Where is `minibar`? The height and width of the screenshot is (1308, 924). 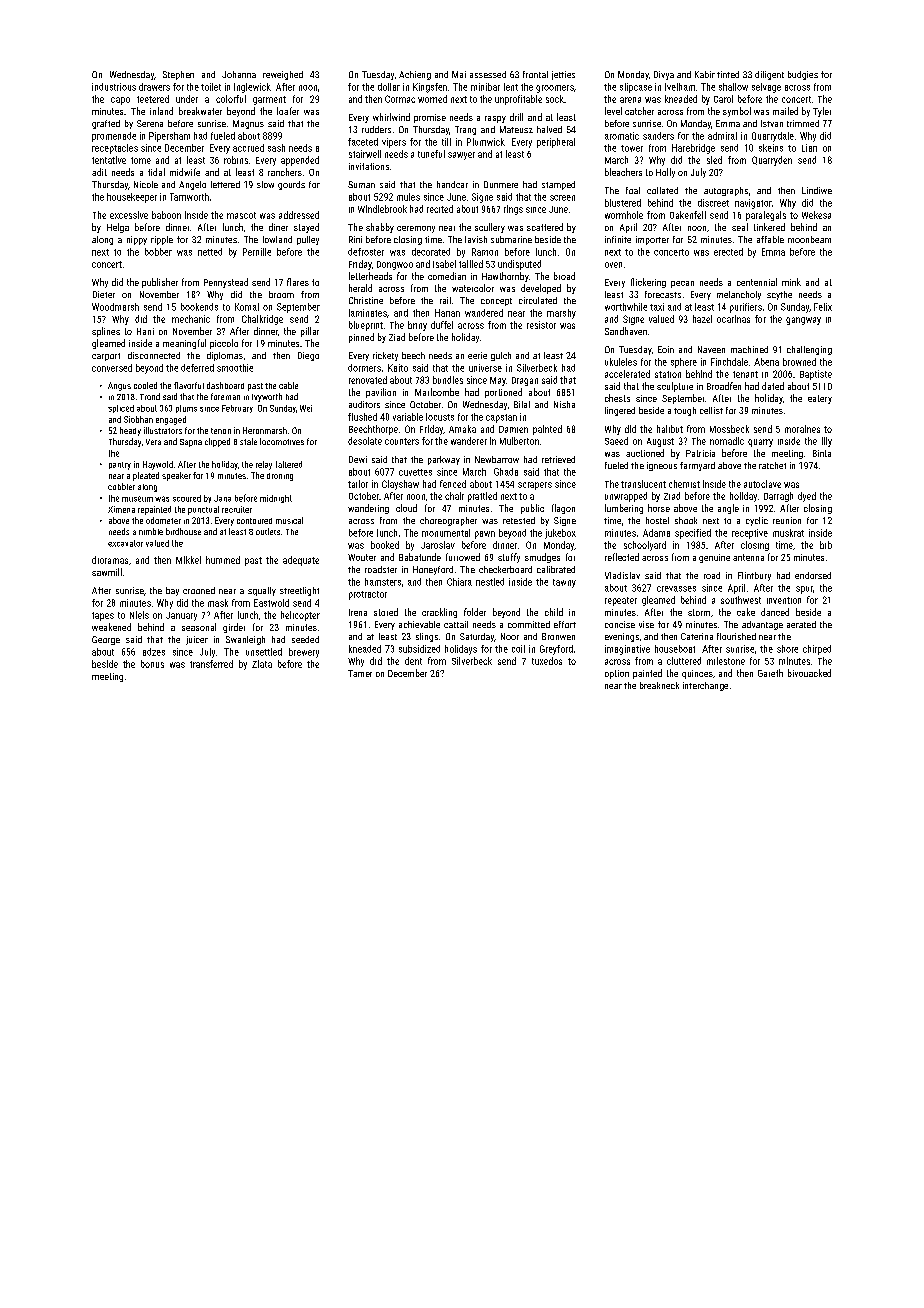
minibar is located at coordinates (485, 87).
